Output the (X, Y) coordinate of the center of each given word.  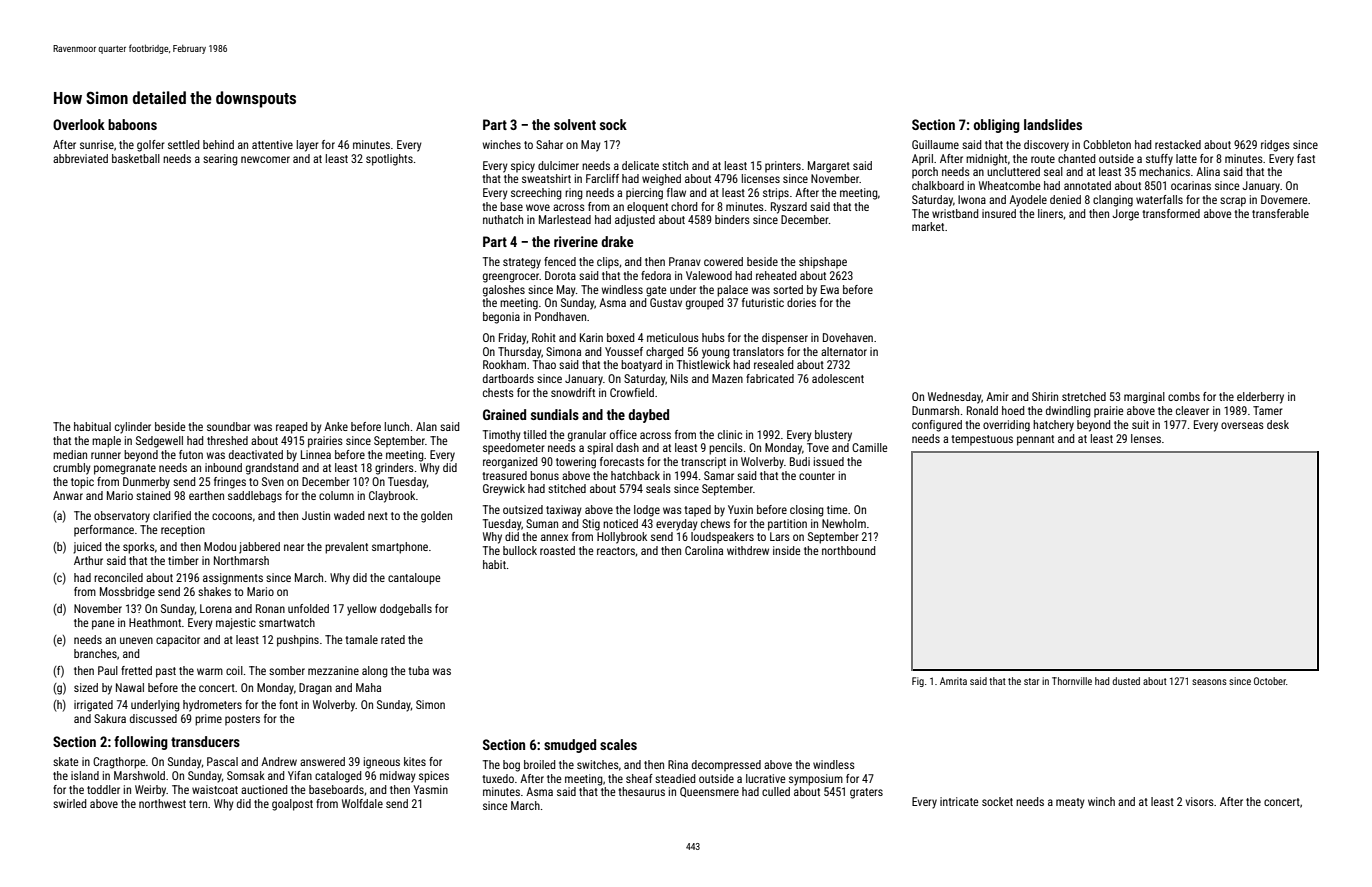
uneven (136, 640)
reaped (291, 428)
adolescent (838, 378)
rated (393, 639)
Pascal (222, 761)
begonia (501, 318)
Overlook (79, 124)
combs (1184, 396)
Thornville (1072, 681)
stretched (1084, 396)
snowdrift (573, 392)
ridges (1275, 146)
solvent (575, 124)
